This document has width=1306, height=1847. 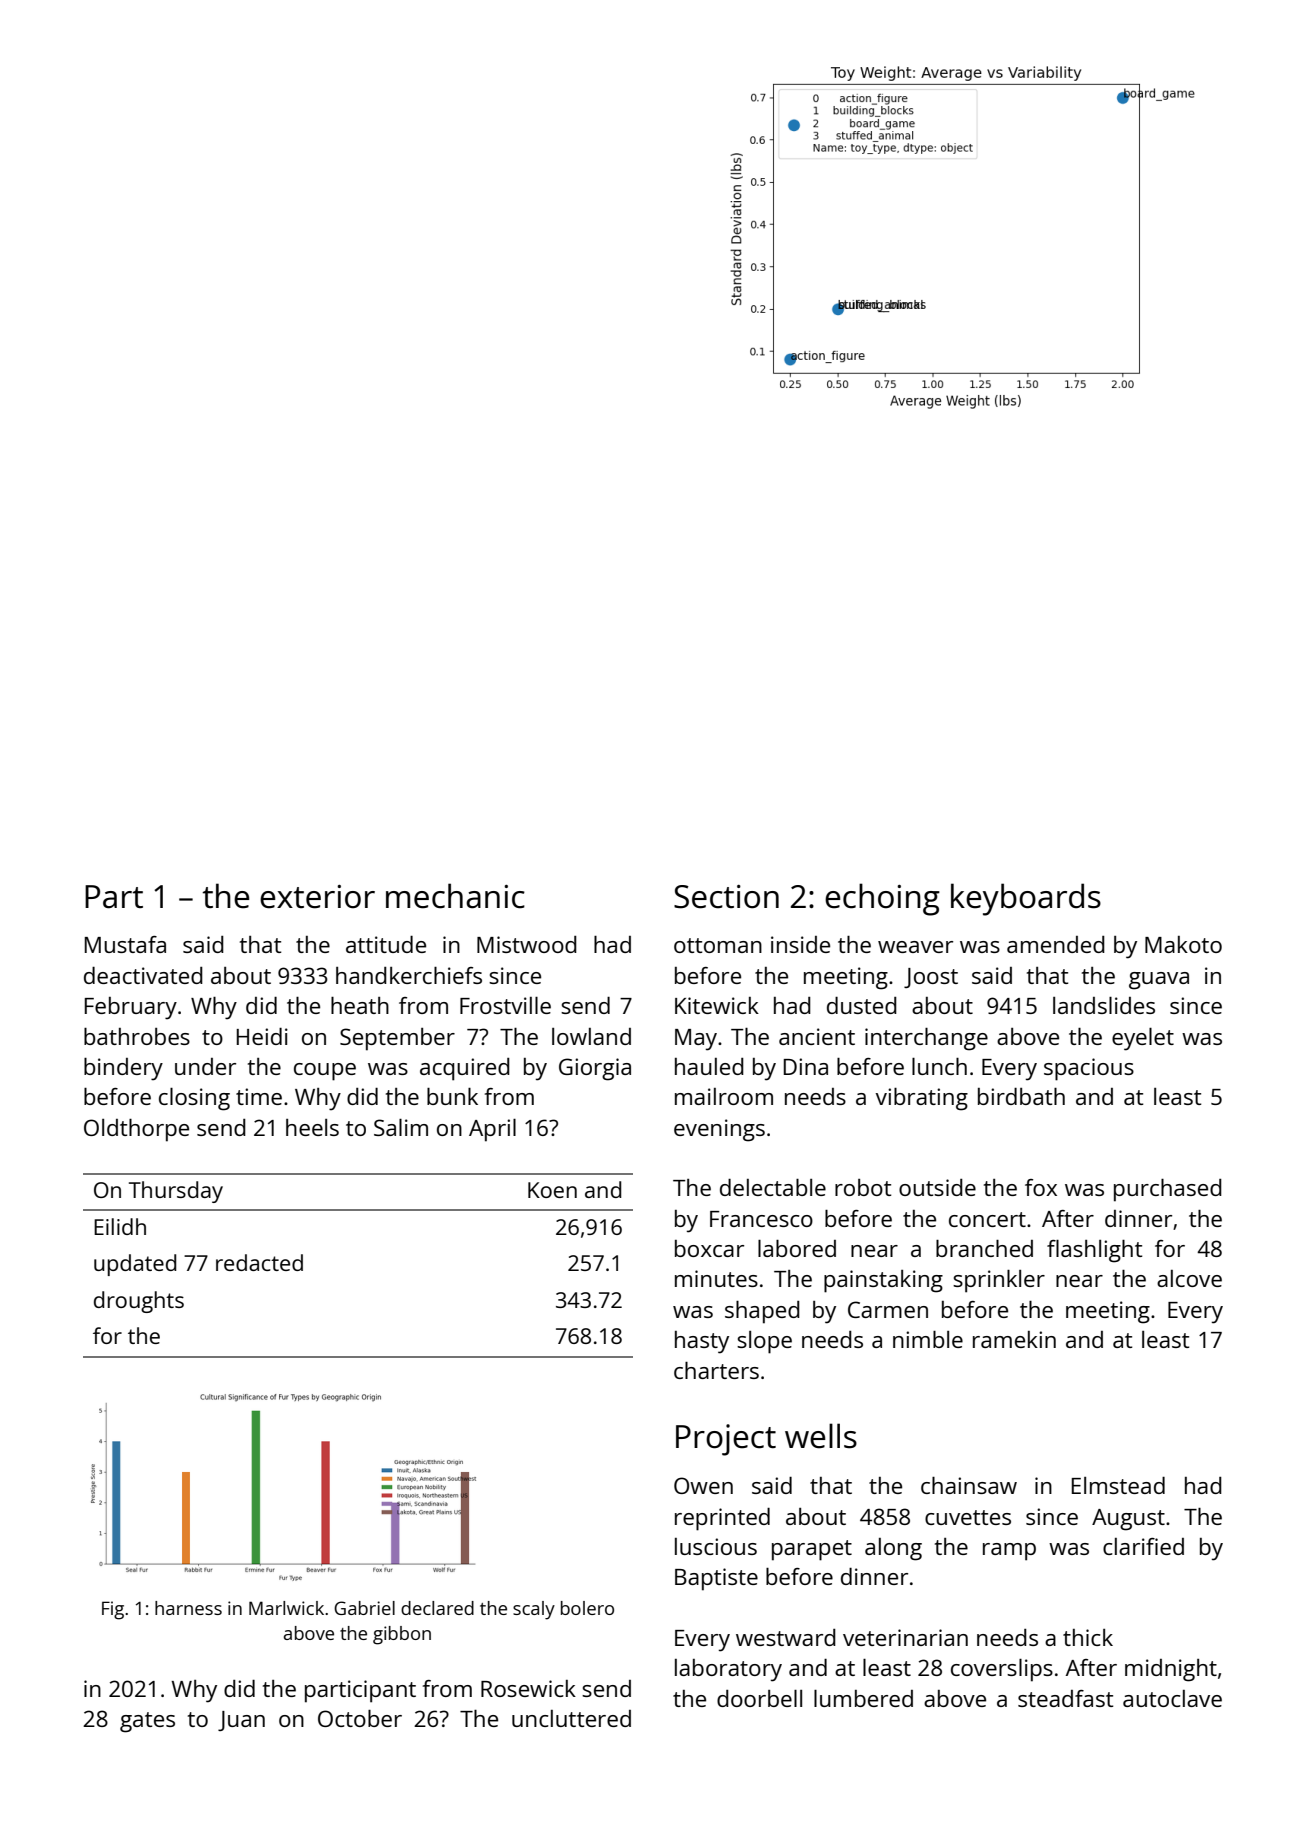 What do you see at coordinates (143, 975) in the document?
I see `deactivated` at bounding box center [143, 975].
